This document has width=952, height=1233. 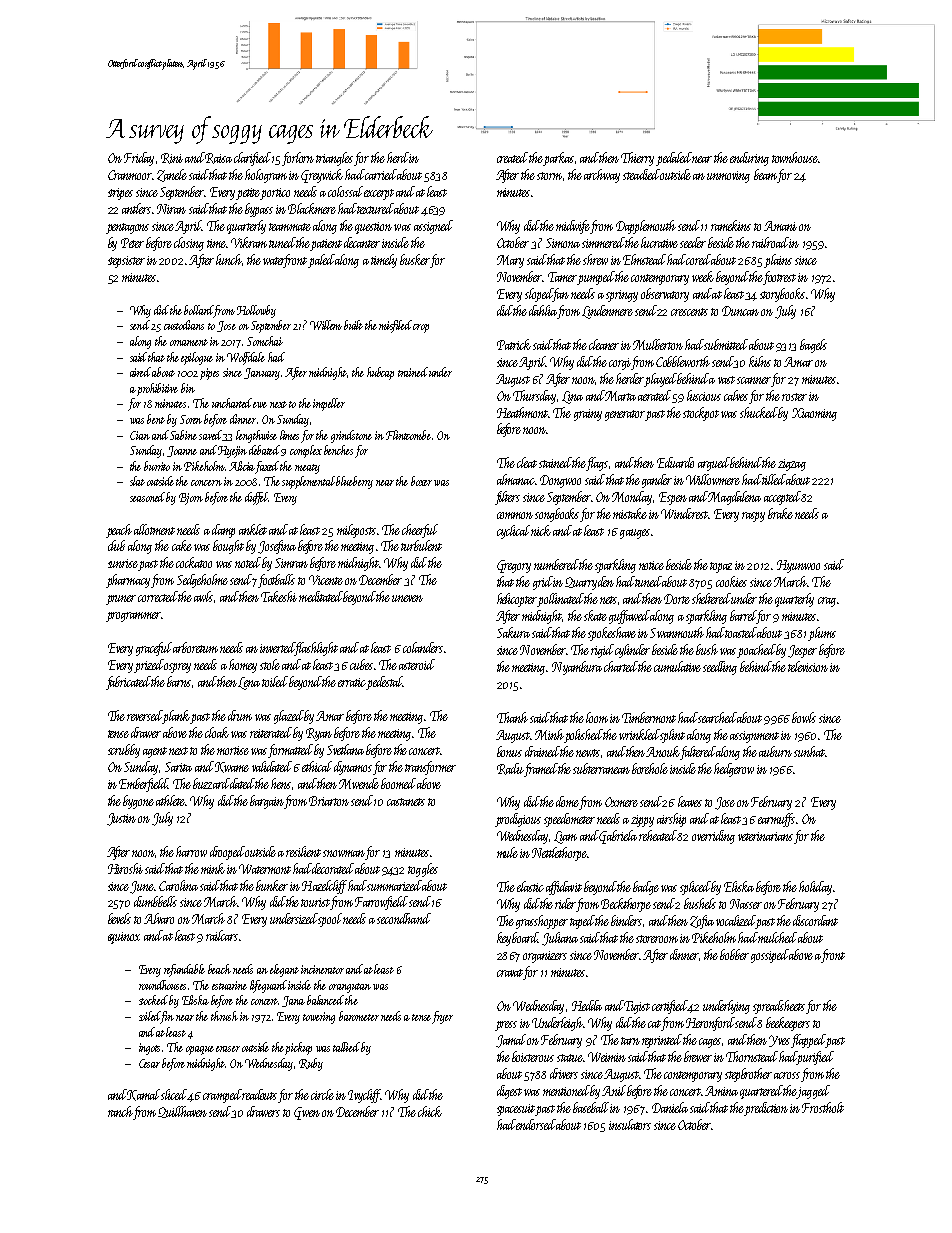 I want to click on sloped, so click(x=539, y=295).
